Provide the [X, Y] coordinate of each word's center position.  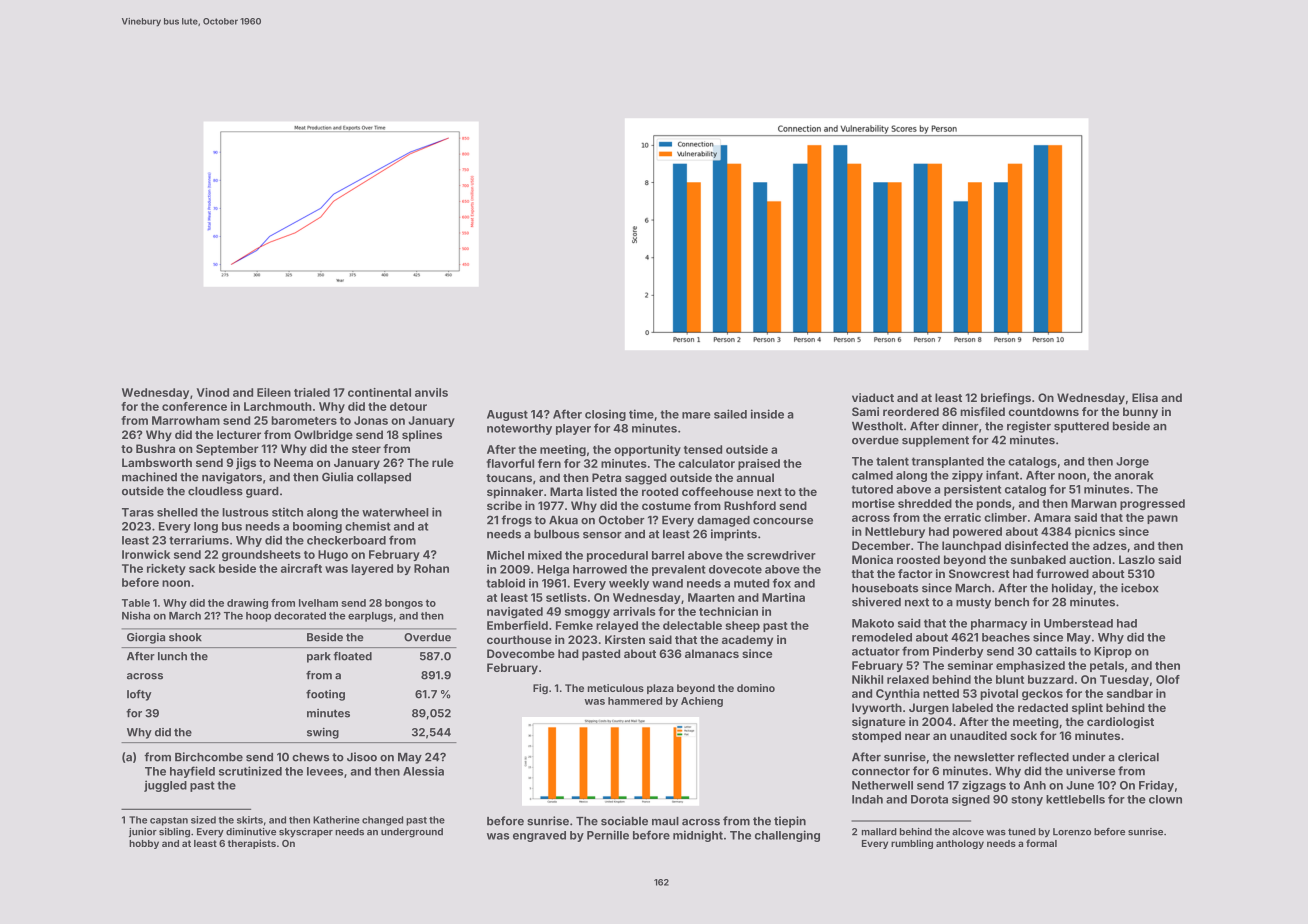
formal [1041, 843]
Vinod [212, 392]
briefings [1006, 399]
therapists [252, 844]
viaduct [873, 397]
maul [665, 821]
